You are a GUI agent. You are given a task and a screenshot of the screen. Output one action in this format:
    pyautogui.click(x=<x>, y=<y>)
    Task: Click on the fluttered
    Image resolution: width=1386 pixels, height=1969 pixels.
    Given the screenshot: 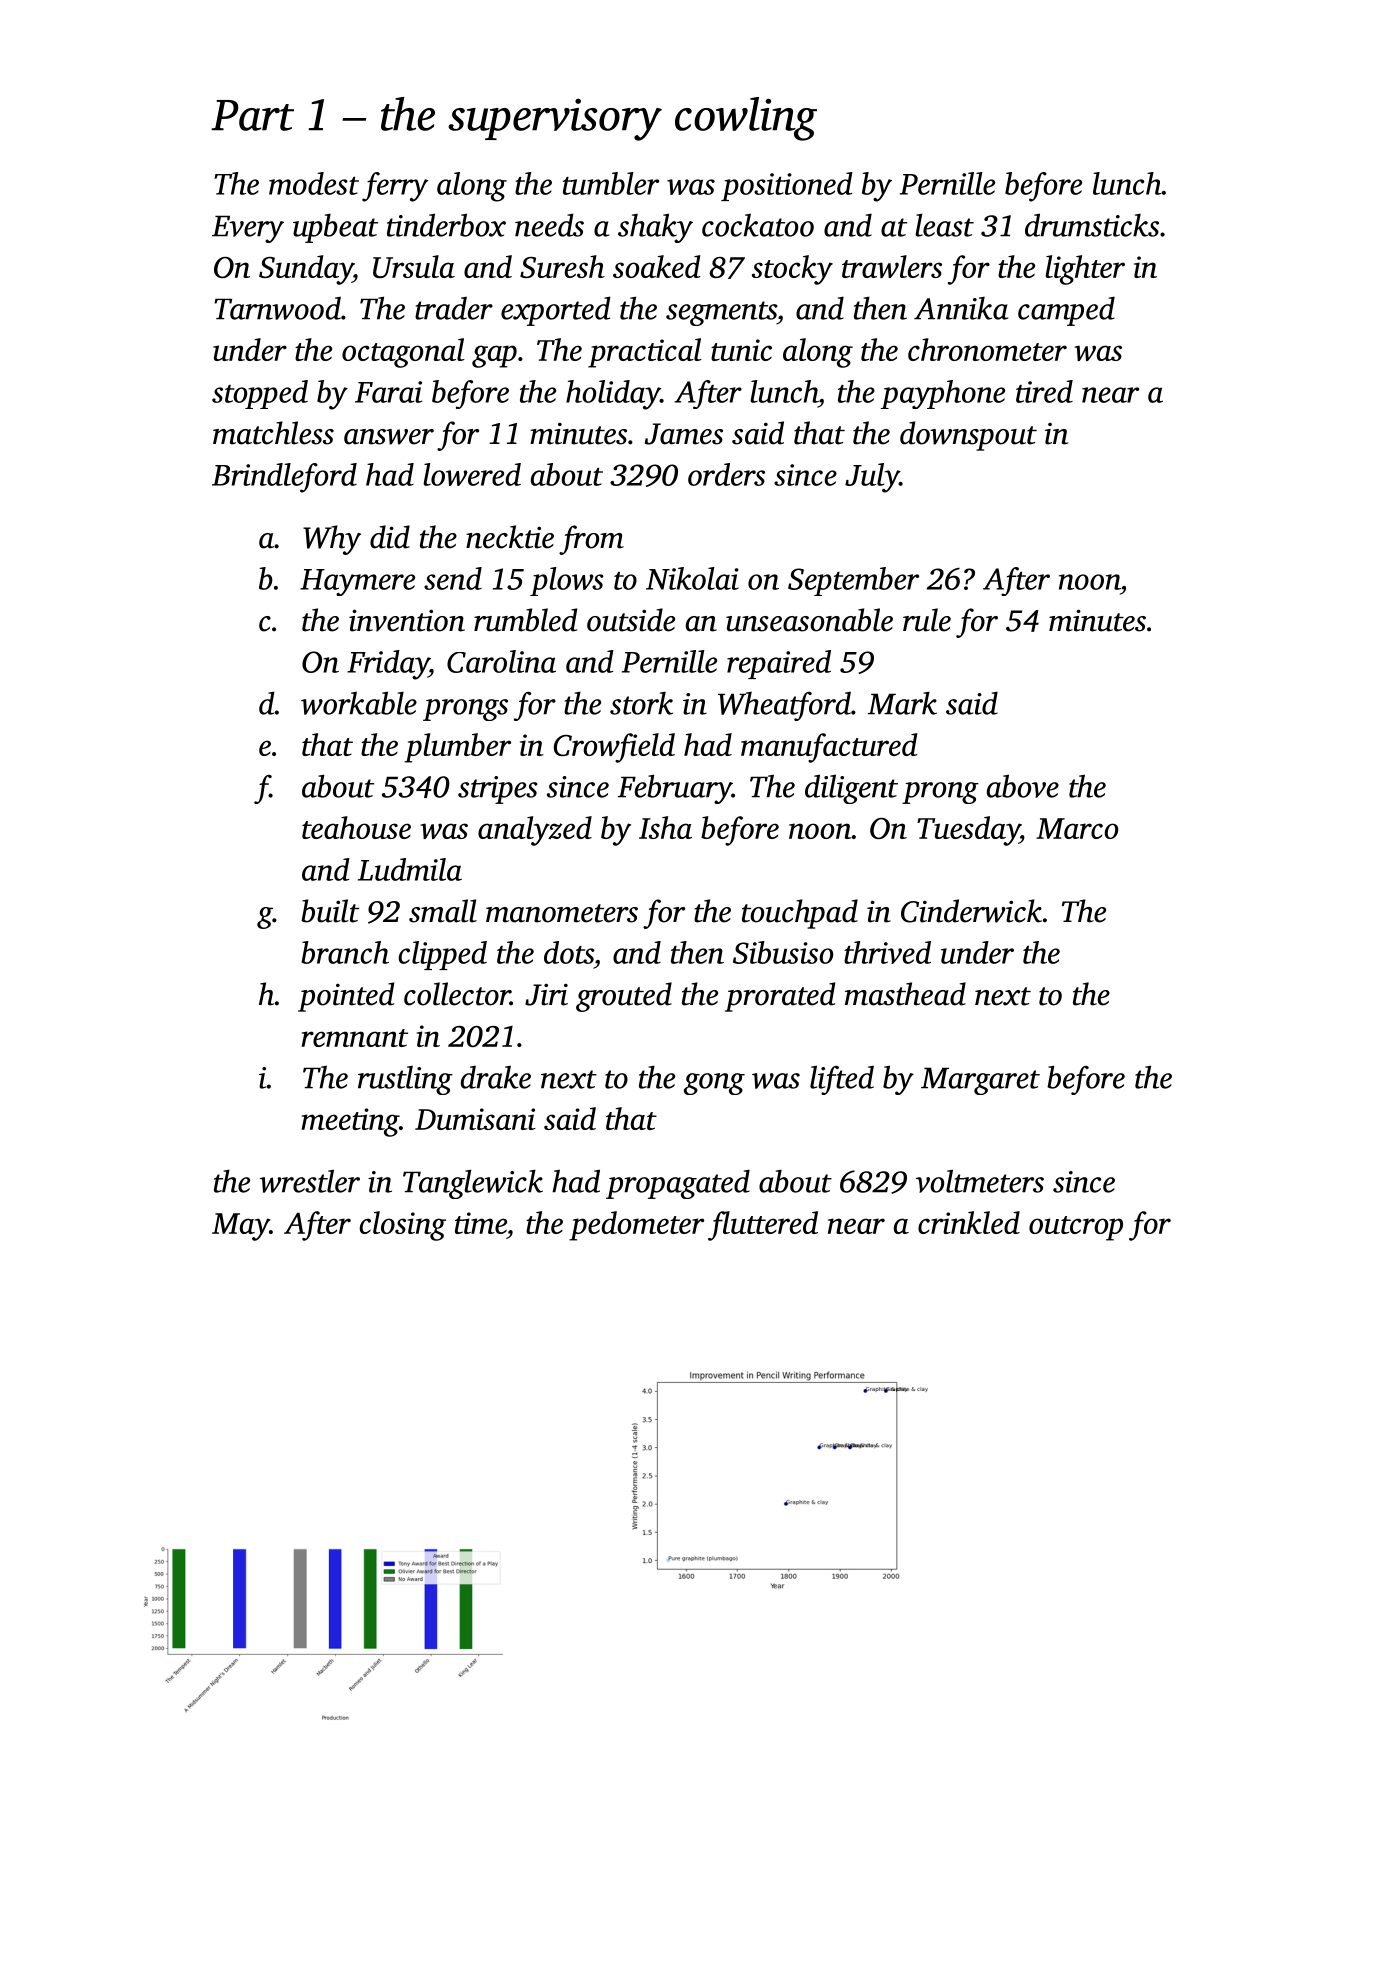 What is the action you would take?
    pyautogui.click(x=763, y=1226)
